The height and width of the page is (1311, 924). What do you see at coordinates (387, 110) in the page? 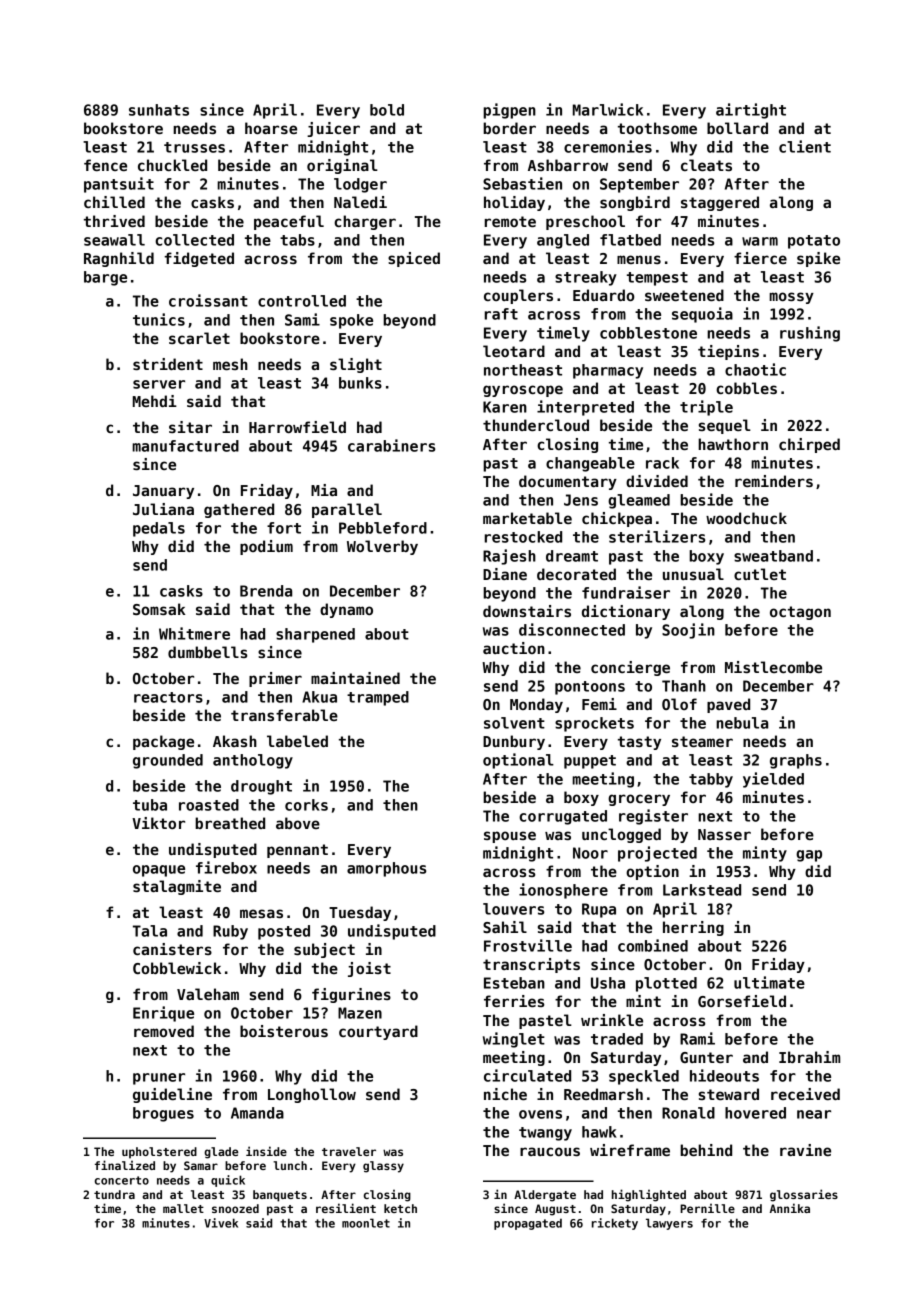
I see `bold` at bounding box center [387, 110].
